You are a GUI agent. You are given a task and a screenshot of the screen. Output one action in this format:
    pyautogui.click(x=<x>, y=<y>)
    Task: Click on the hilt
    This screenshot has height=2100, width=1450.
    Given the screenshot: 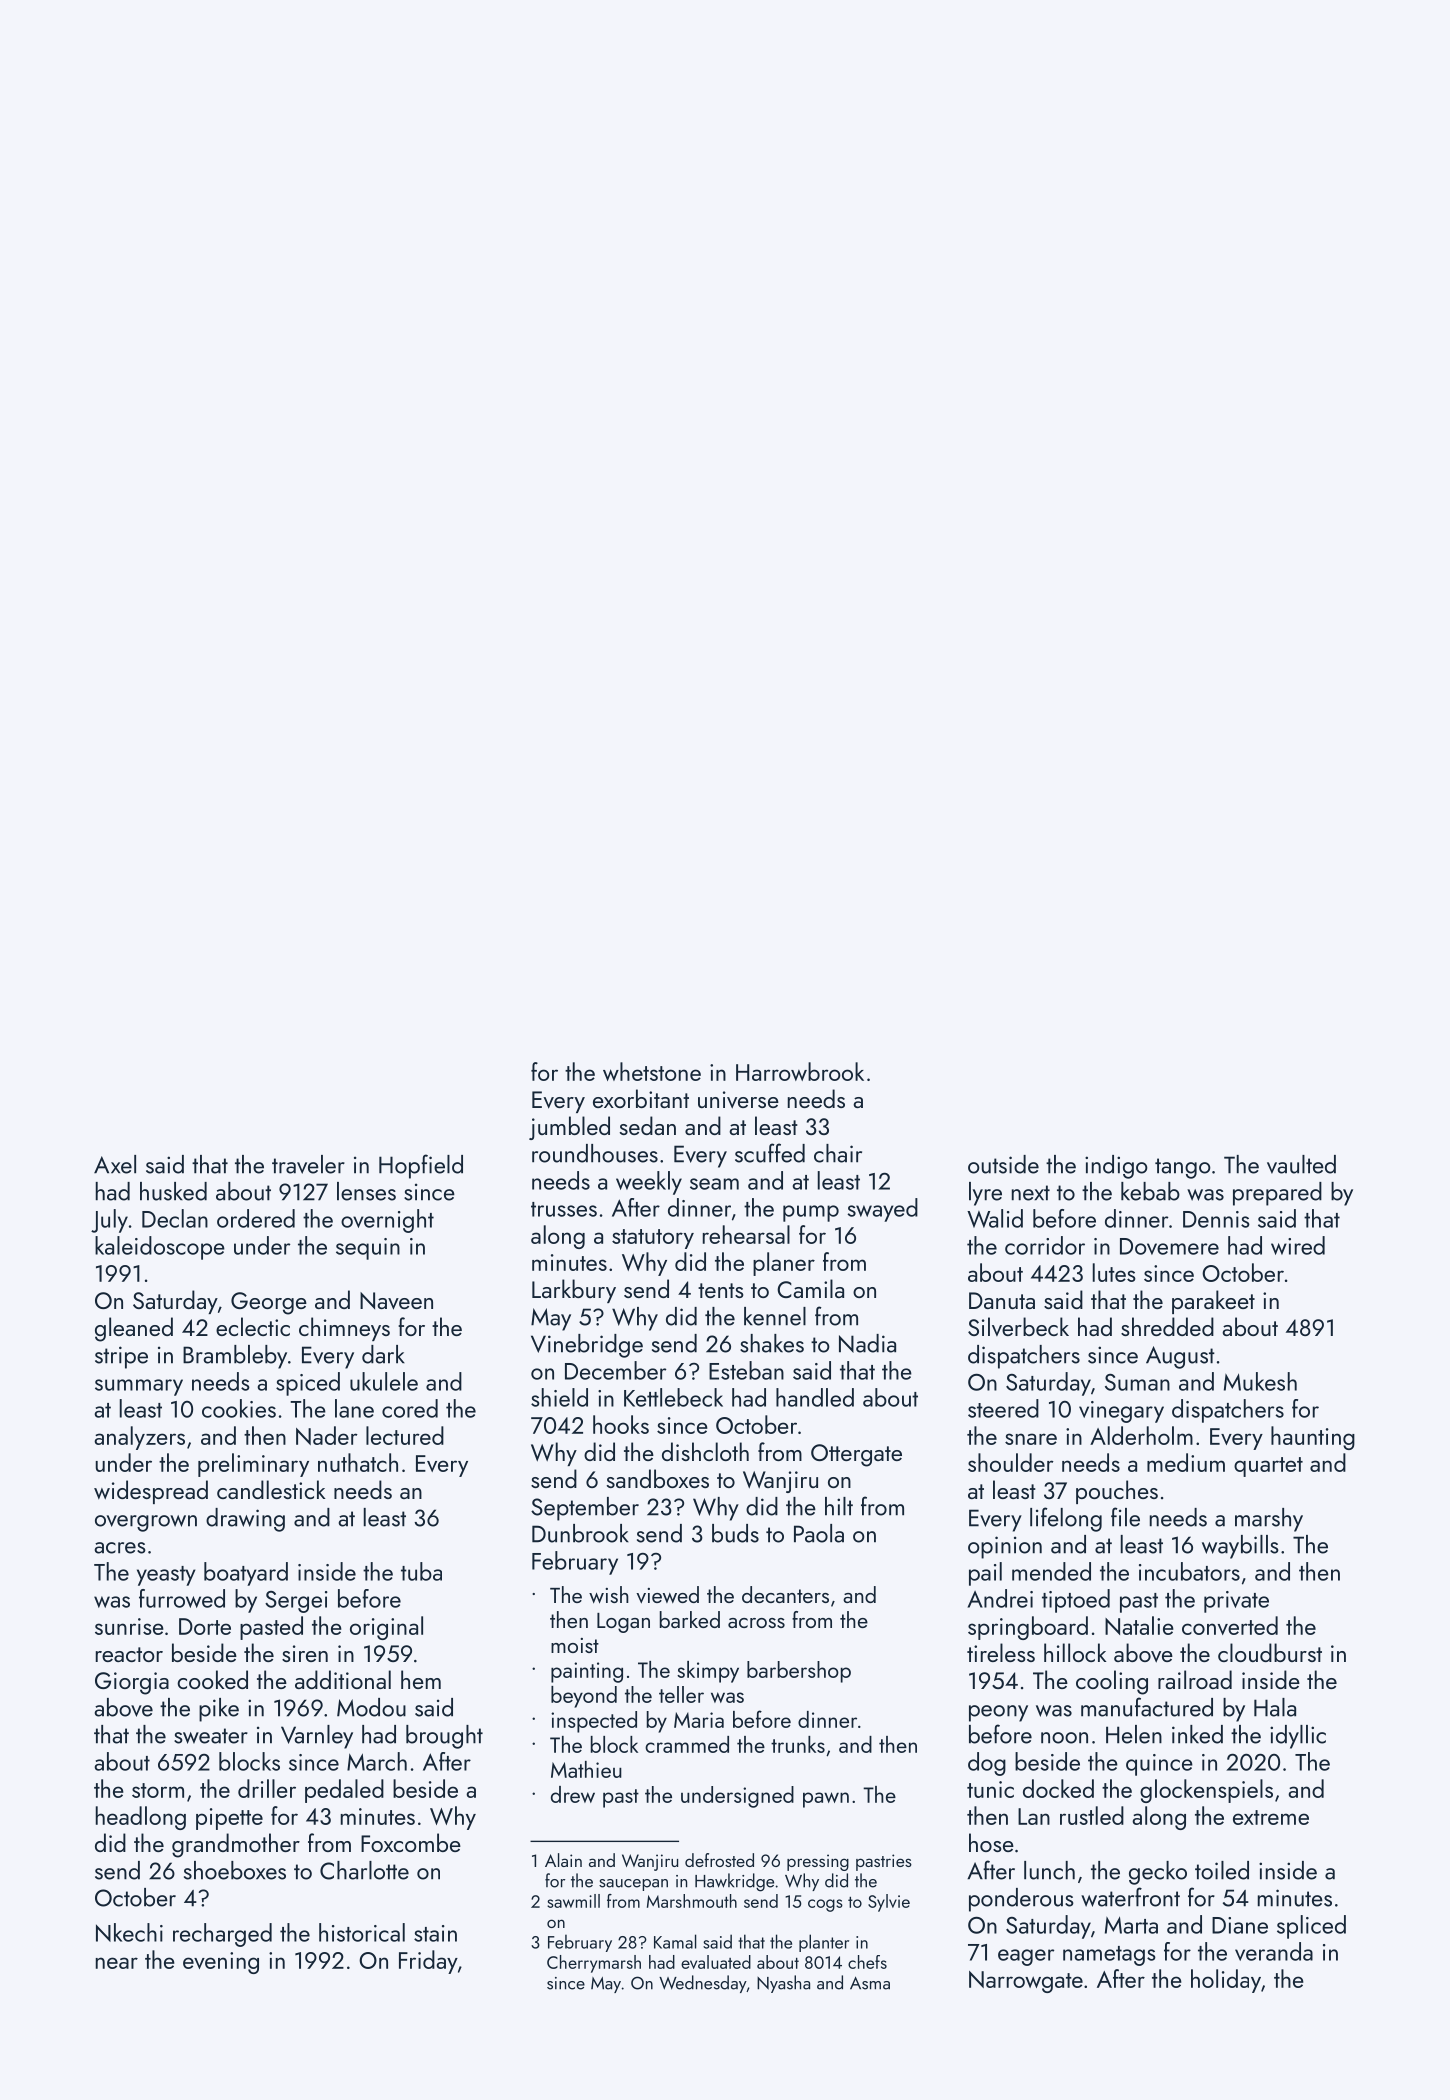 What is the action you would take?
    pyautogui.click(x=839, y=1506)
